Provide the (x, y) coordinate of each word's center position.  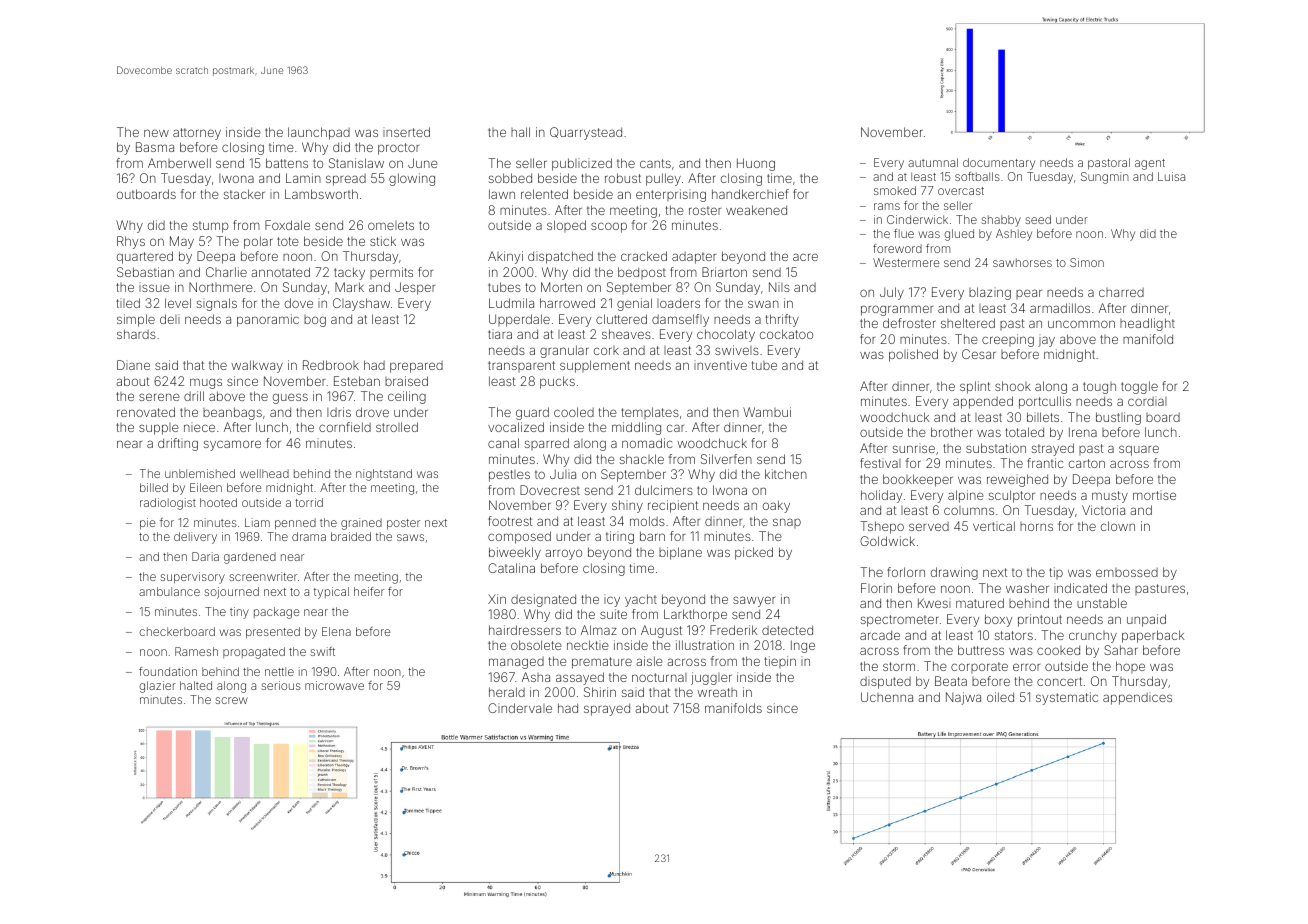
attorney (197, 134)
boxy (998, 620)
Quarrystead (586, 133)
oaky (776, 506)
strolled (397, 427)
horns (1036, 526)
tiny (239, 613)
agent (1150, 164)
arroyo (563, 554)
